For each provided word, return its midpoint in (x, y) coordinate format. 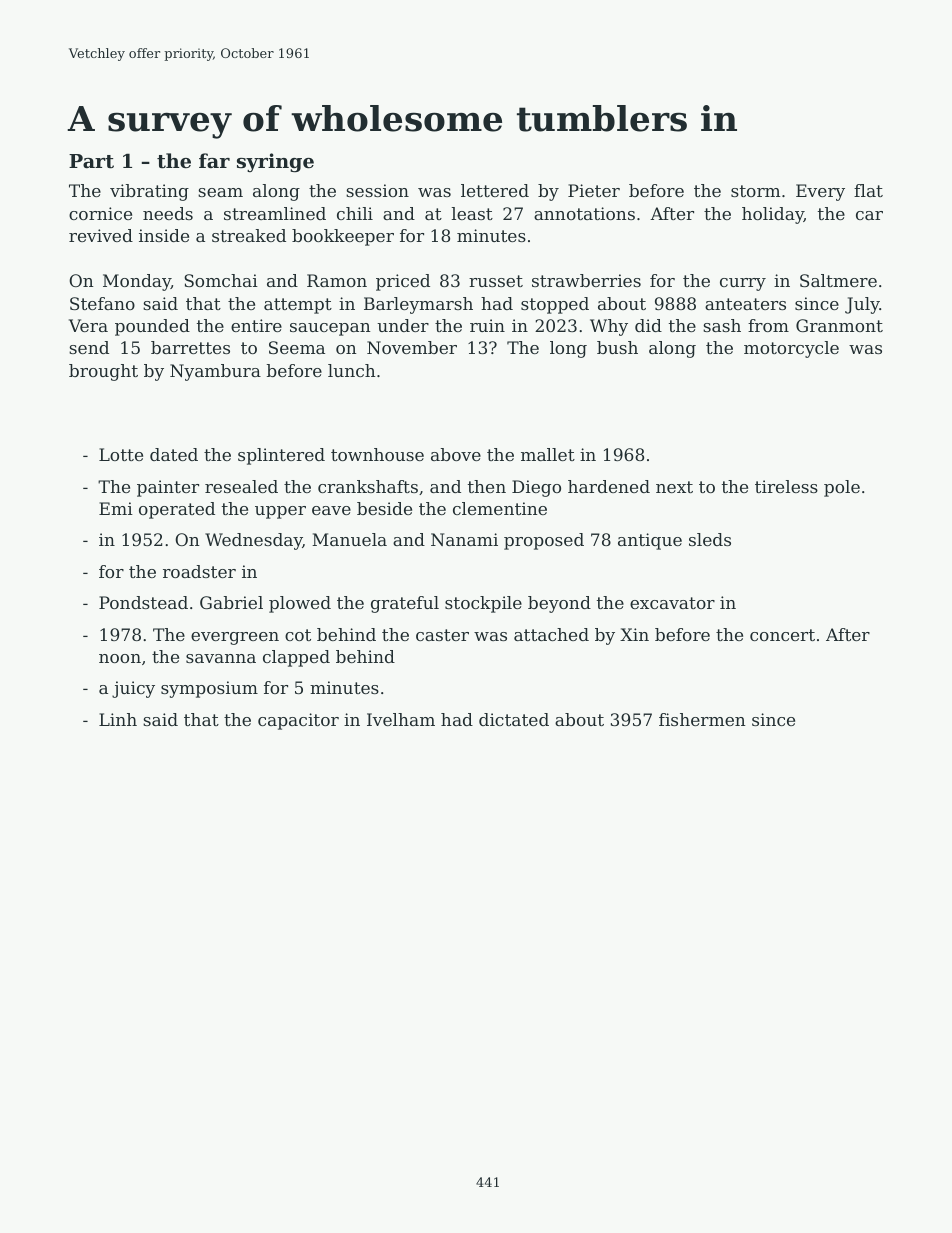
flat (868, 190)
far (214, 160)
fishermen (702, 719)
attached (551, 634)
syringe (275, 162)
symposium (209, 689)
